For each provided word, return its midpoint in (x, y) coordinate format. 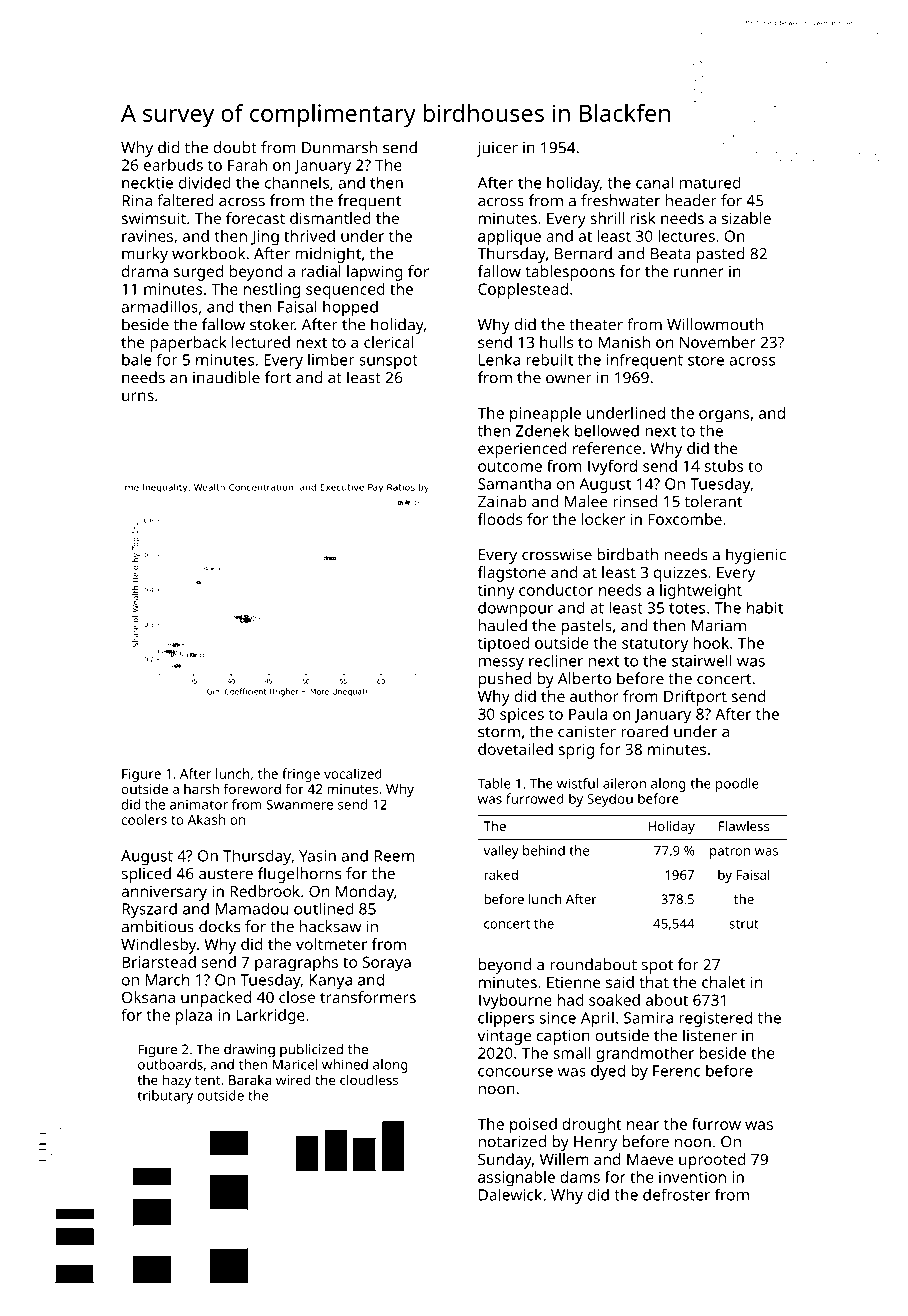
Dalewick (510, 1194)
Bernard (583, 253)
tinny (496, 592)
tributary (165, 1097)
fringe (301, 775)
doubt (235, 147)
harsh (201, 788)
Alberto (584, 678)
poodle (737, 785)
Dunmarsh (339, 147)
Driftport (695, 698)
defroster (676, 1194)
